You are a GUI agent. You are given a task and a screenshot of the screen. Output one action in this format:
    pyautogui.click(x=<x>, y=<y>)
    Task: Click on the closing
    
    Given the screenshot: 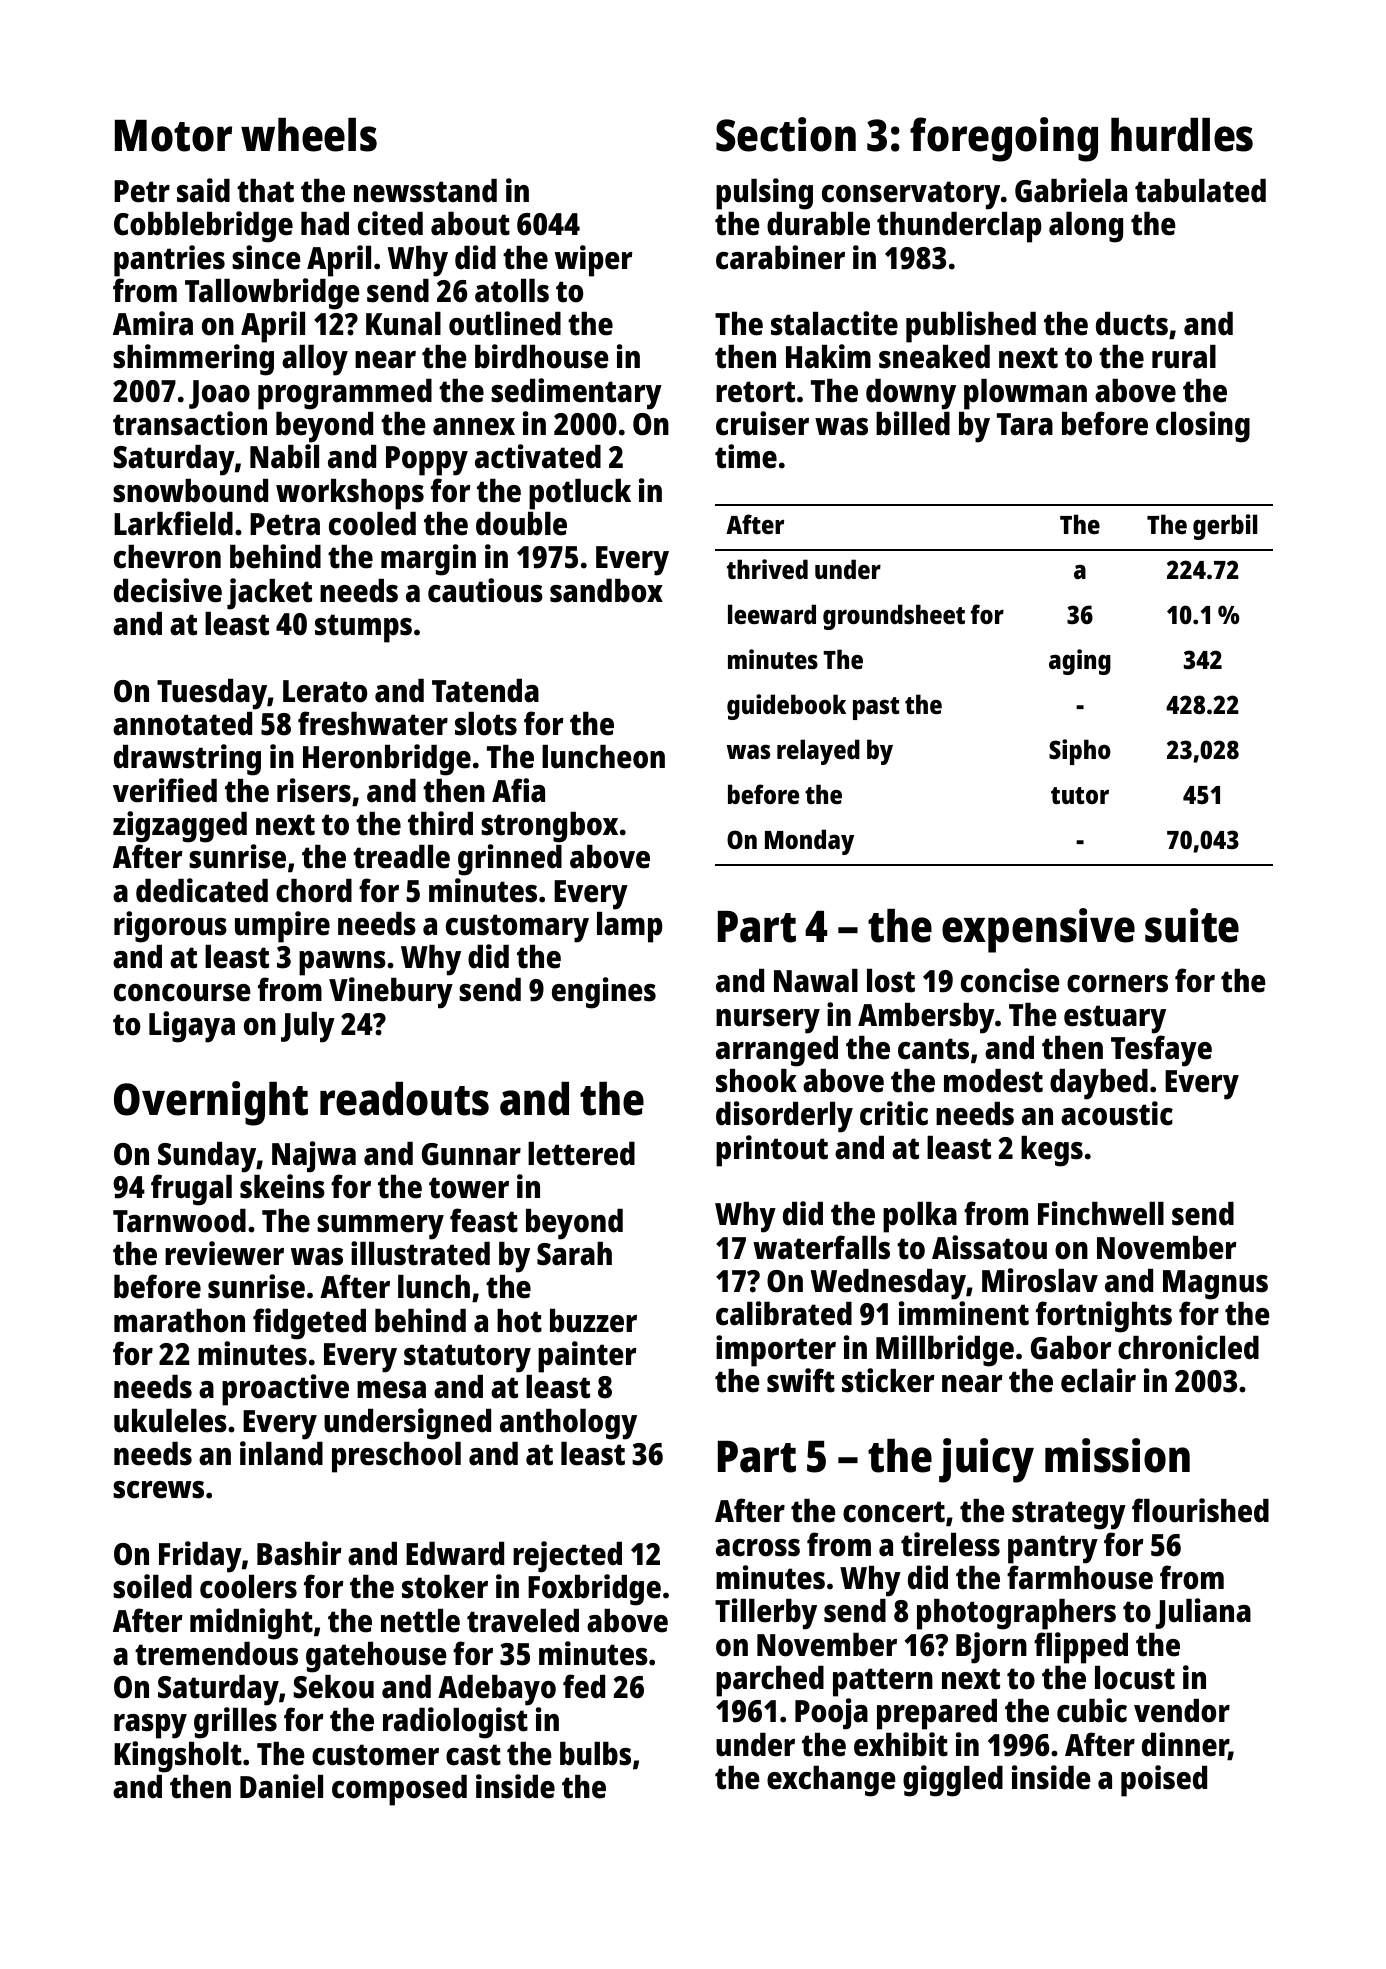 What is the action you would take?
    pyautogui.click(x=1203, y=427)
